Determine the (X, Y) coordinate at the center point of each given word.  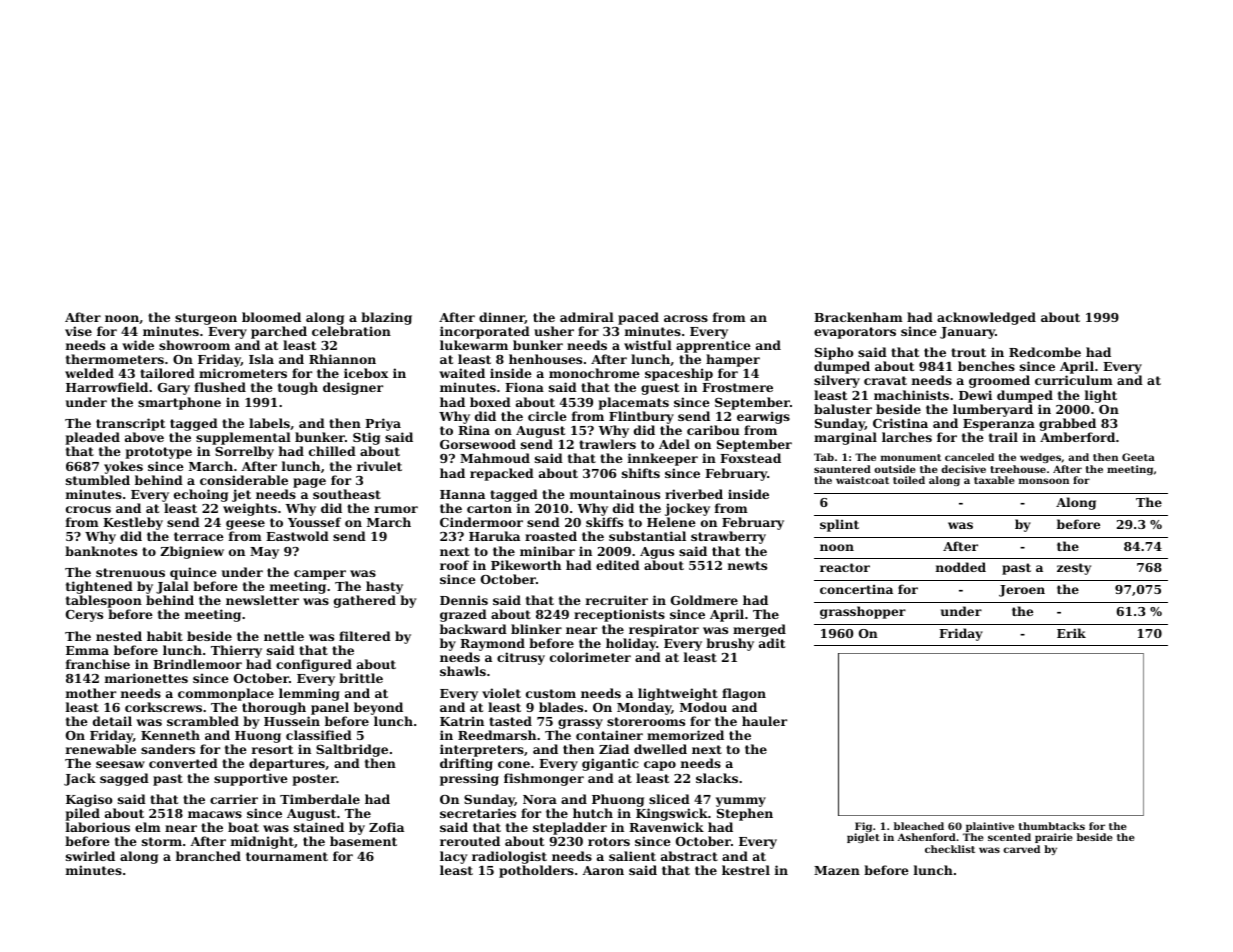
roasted (551, 536)
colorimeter (590, 657)
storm (162, 841)
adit (772, 643)
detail (112, 721)
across (686, 318)
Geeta (1138, 457)
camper (320, 575)
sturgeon (206, 319)
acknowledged (986, 318)
